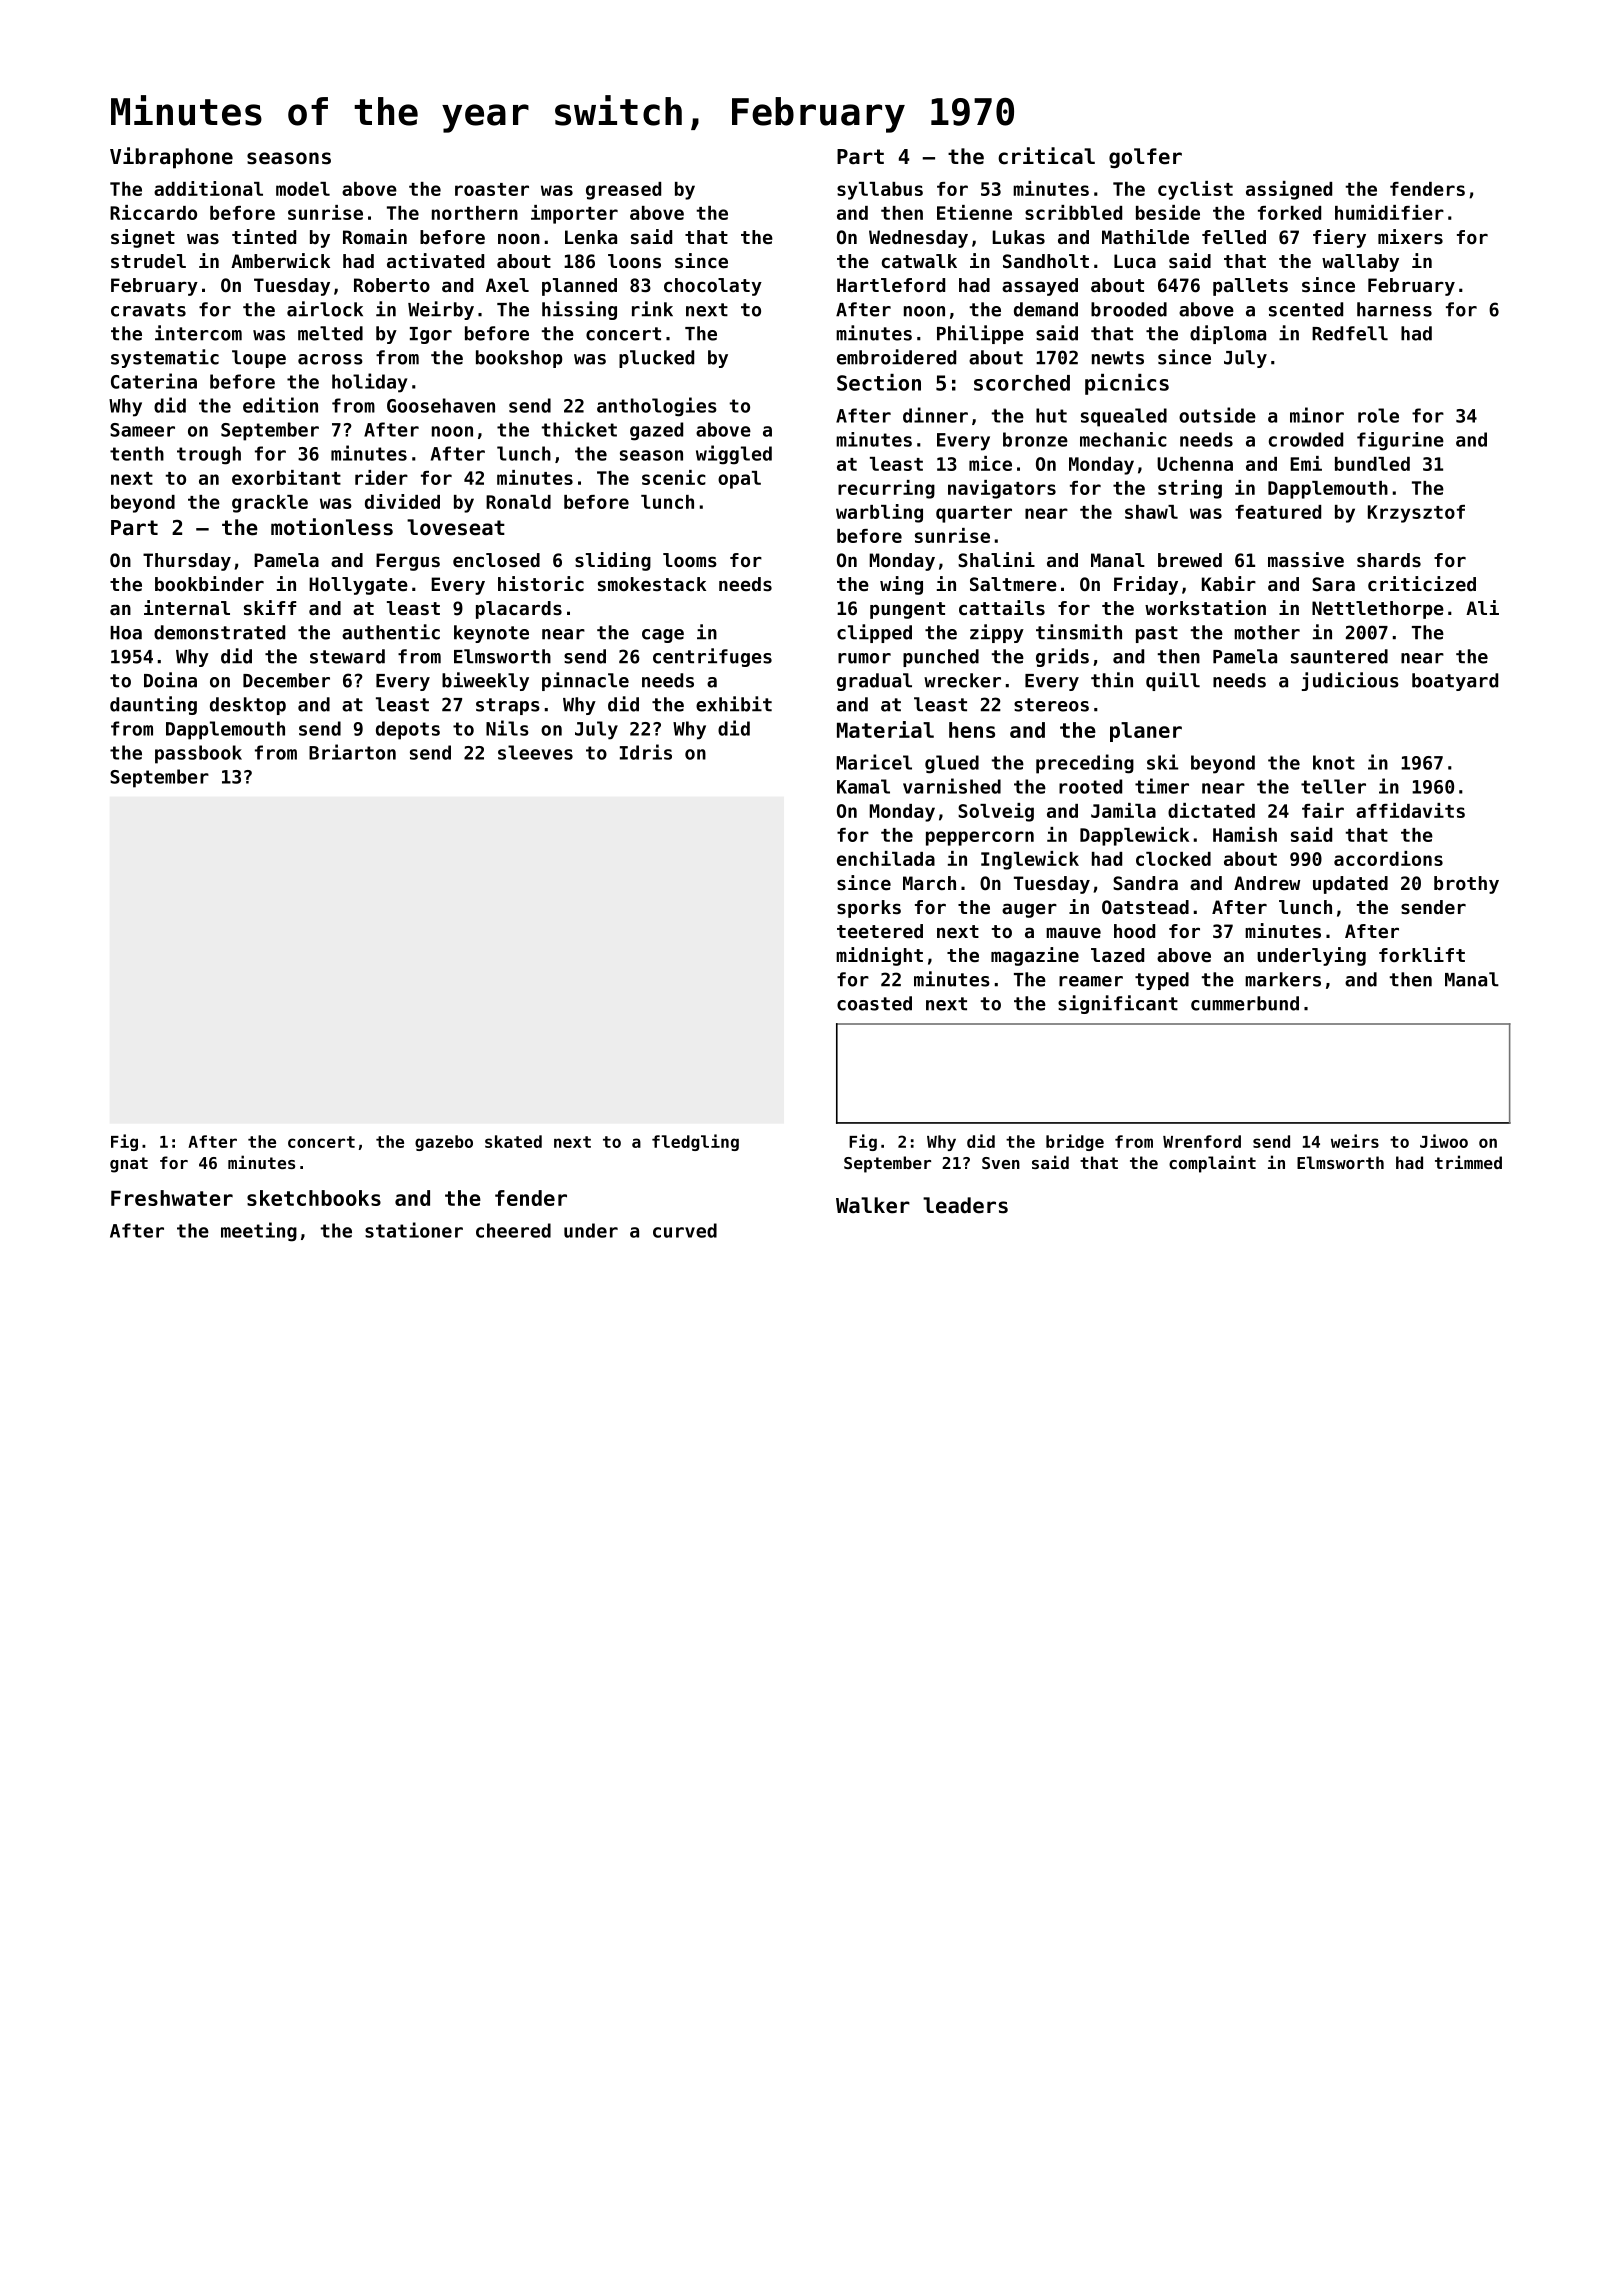 This page has width=1620, height=2292. I want to click on roaster, so click(492, 189).
